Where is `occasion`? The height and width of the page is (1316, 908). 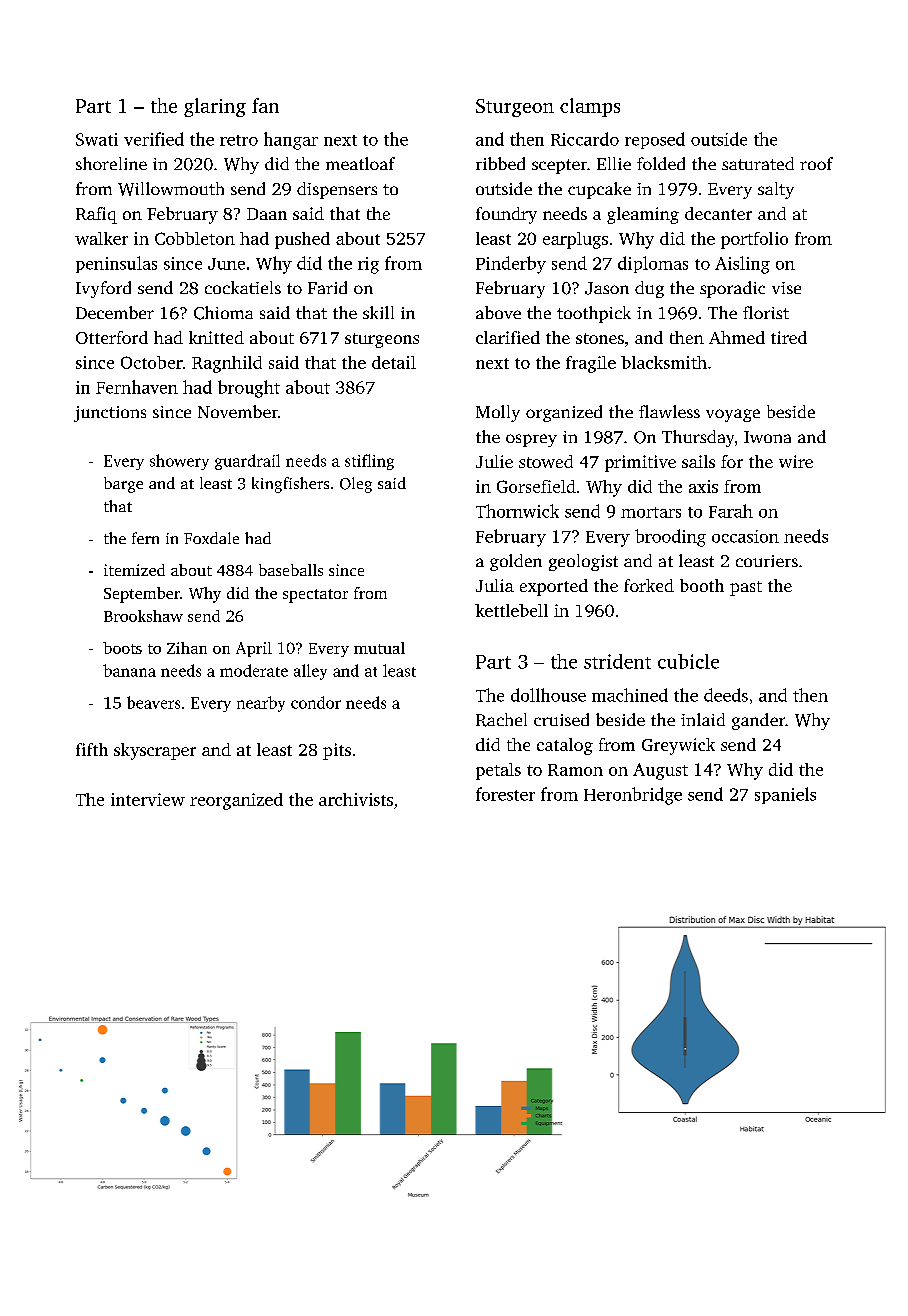
occasion is located at coordinates (745, 536).
